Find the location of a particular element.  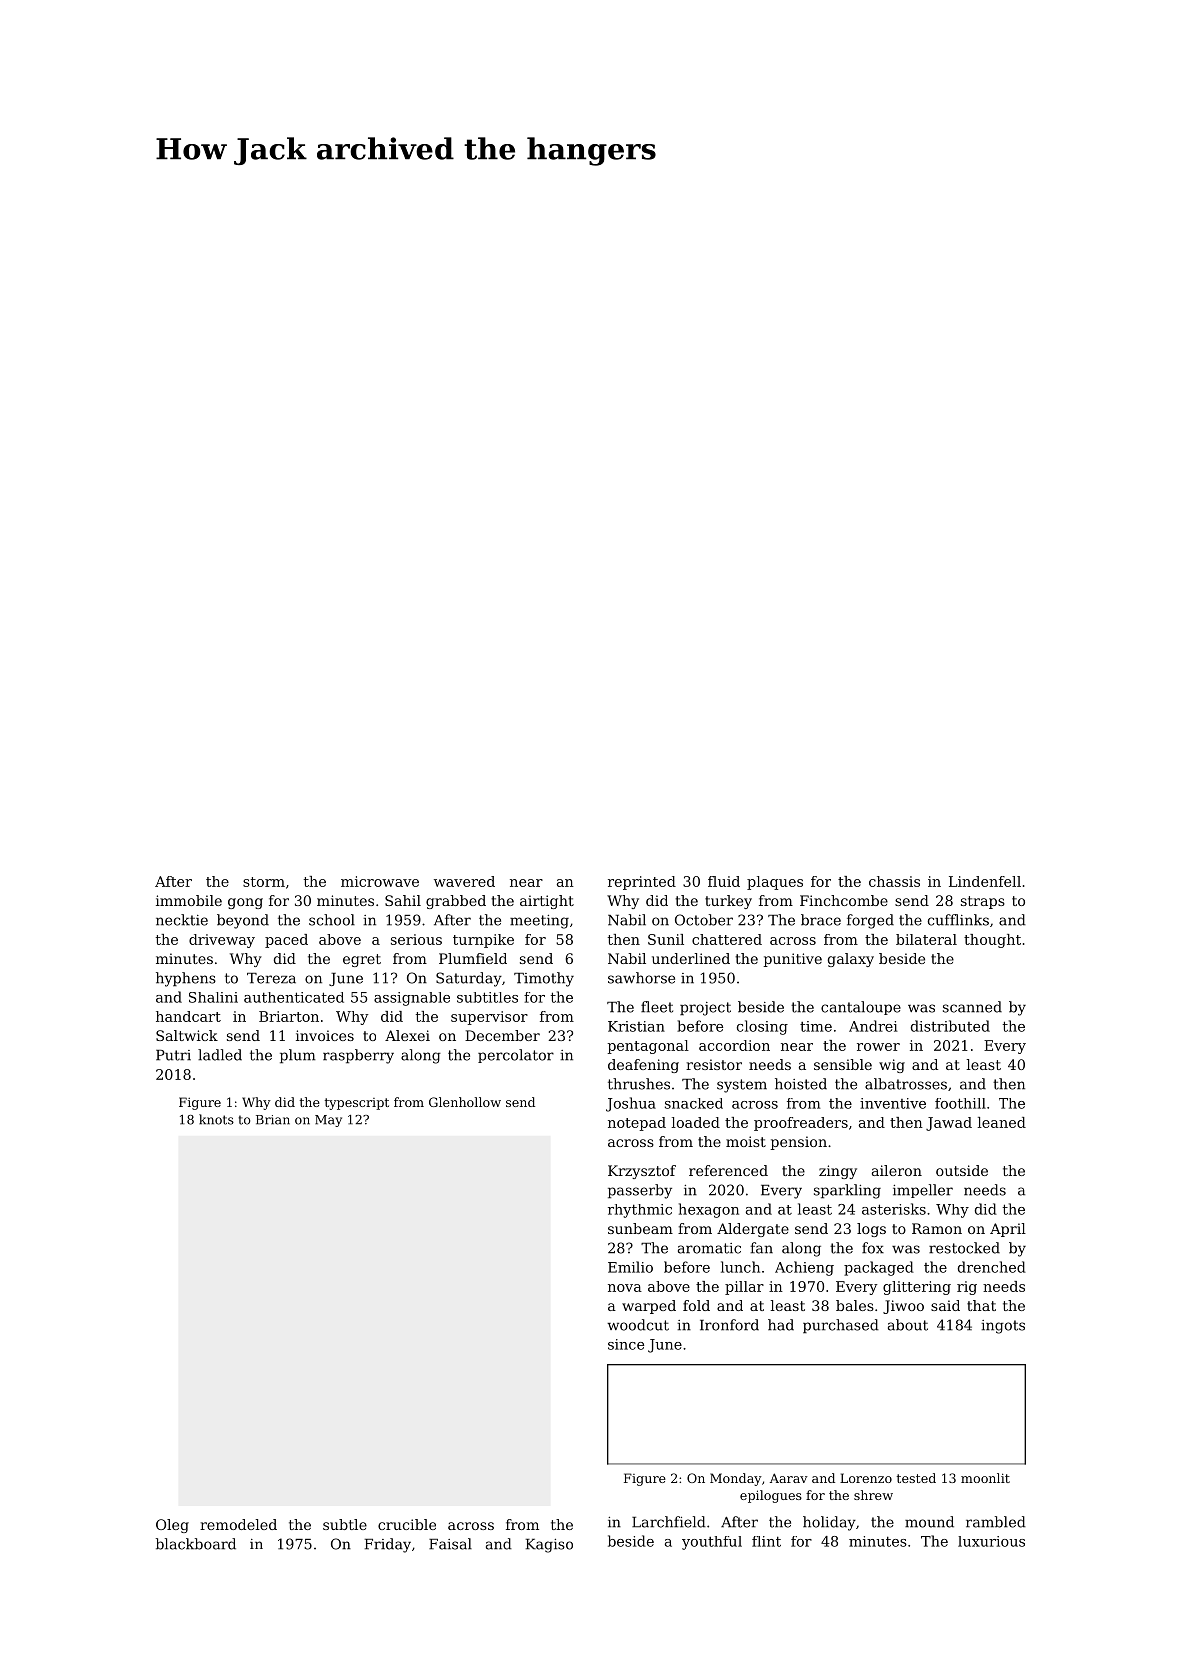

remodeled is located at coordinates (238, 1524).
